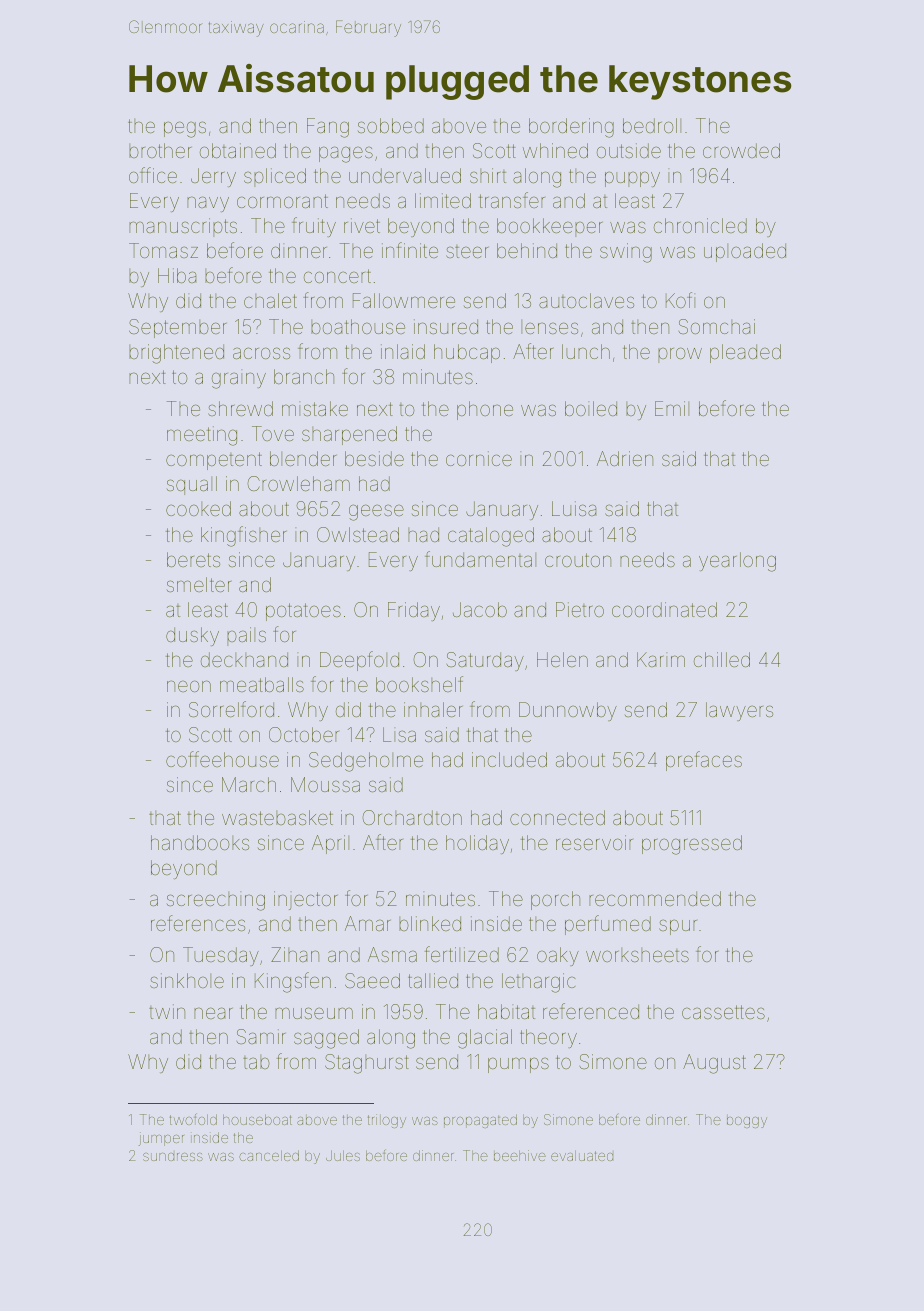 The height and width of the screenshot is (1311, 924). What do you see at coordinates (193, 559) in the screenshot?
I see `berets` at bounding box center [193, 559].
